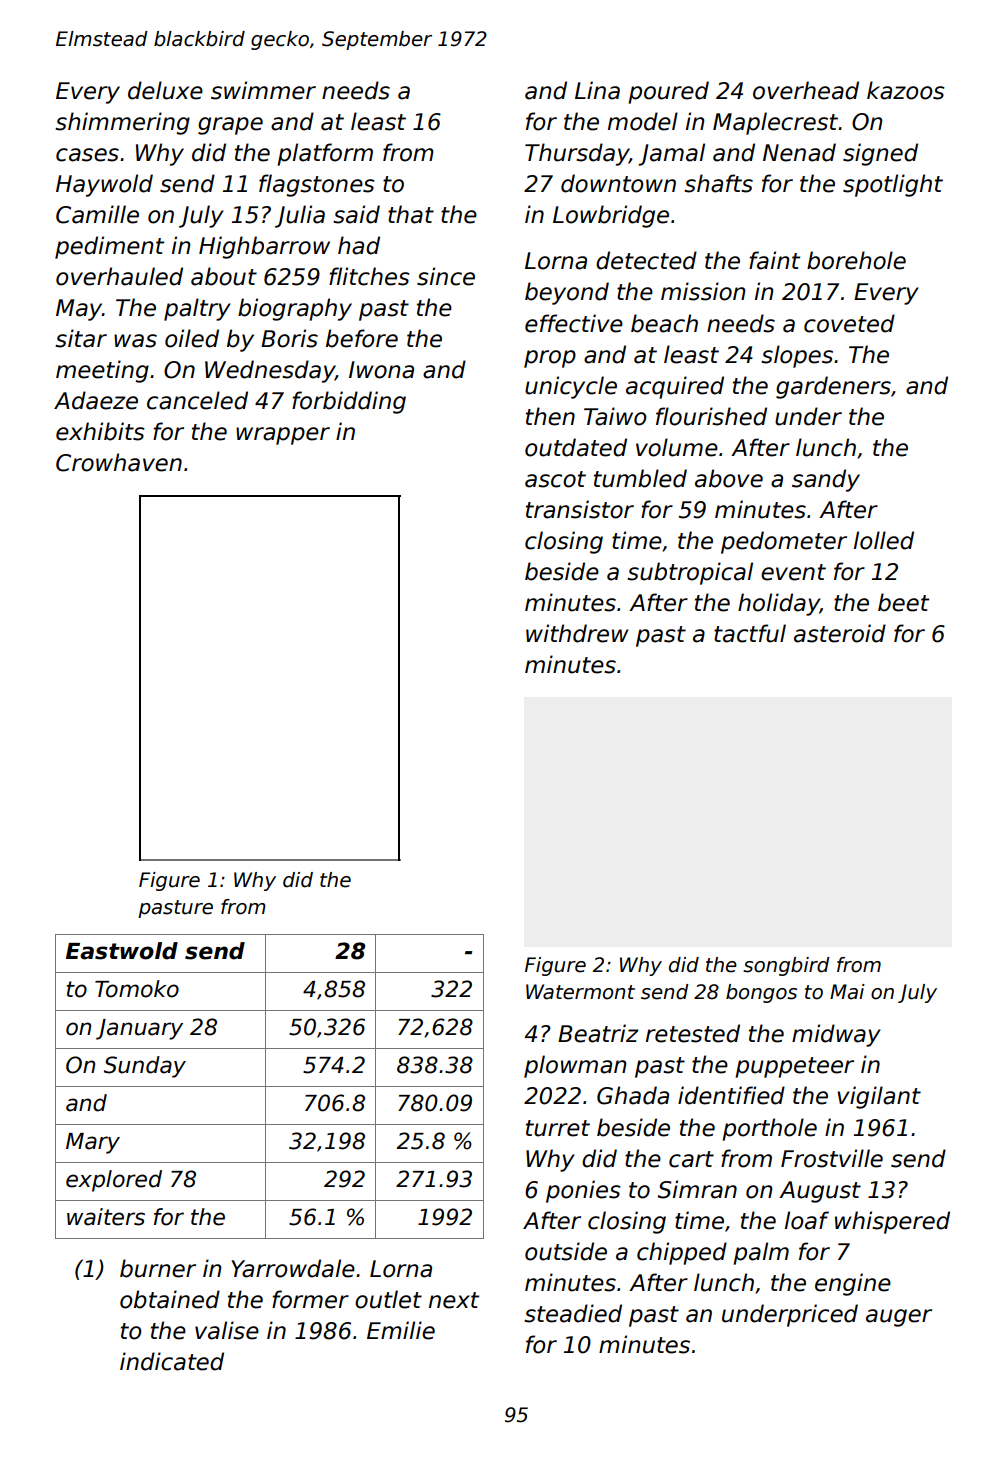  Describe the element at coordinates (96, 400) in the screenshot. I see `Adaeze` at that location.
